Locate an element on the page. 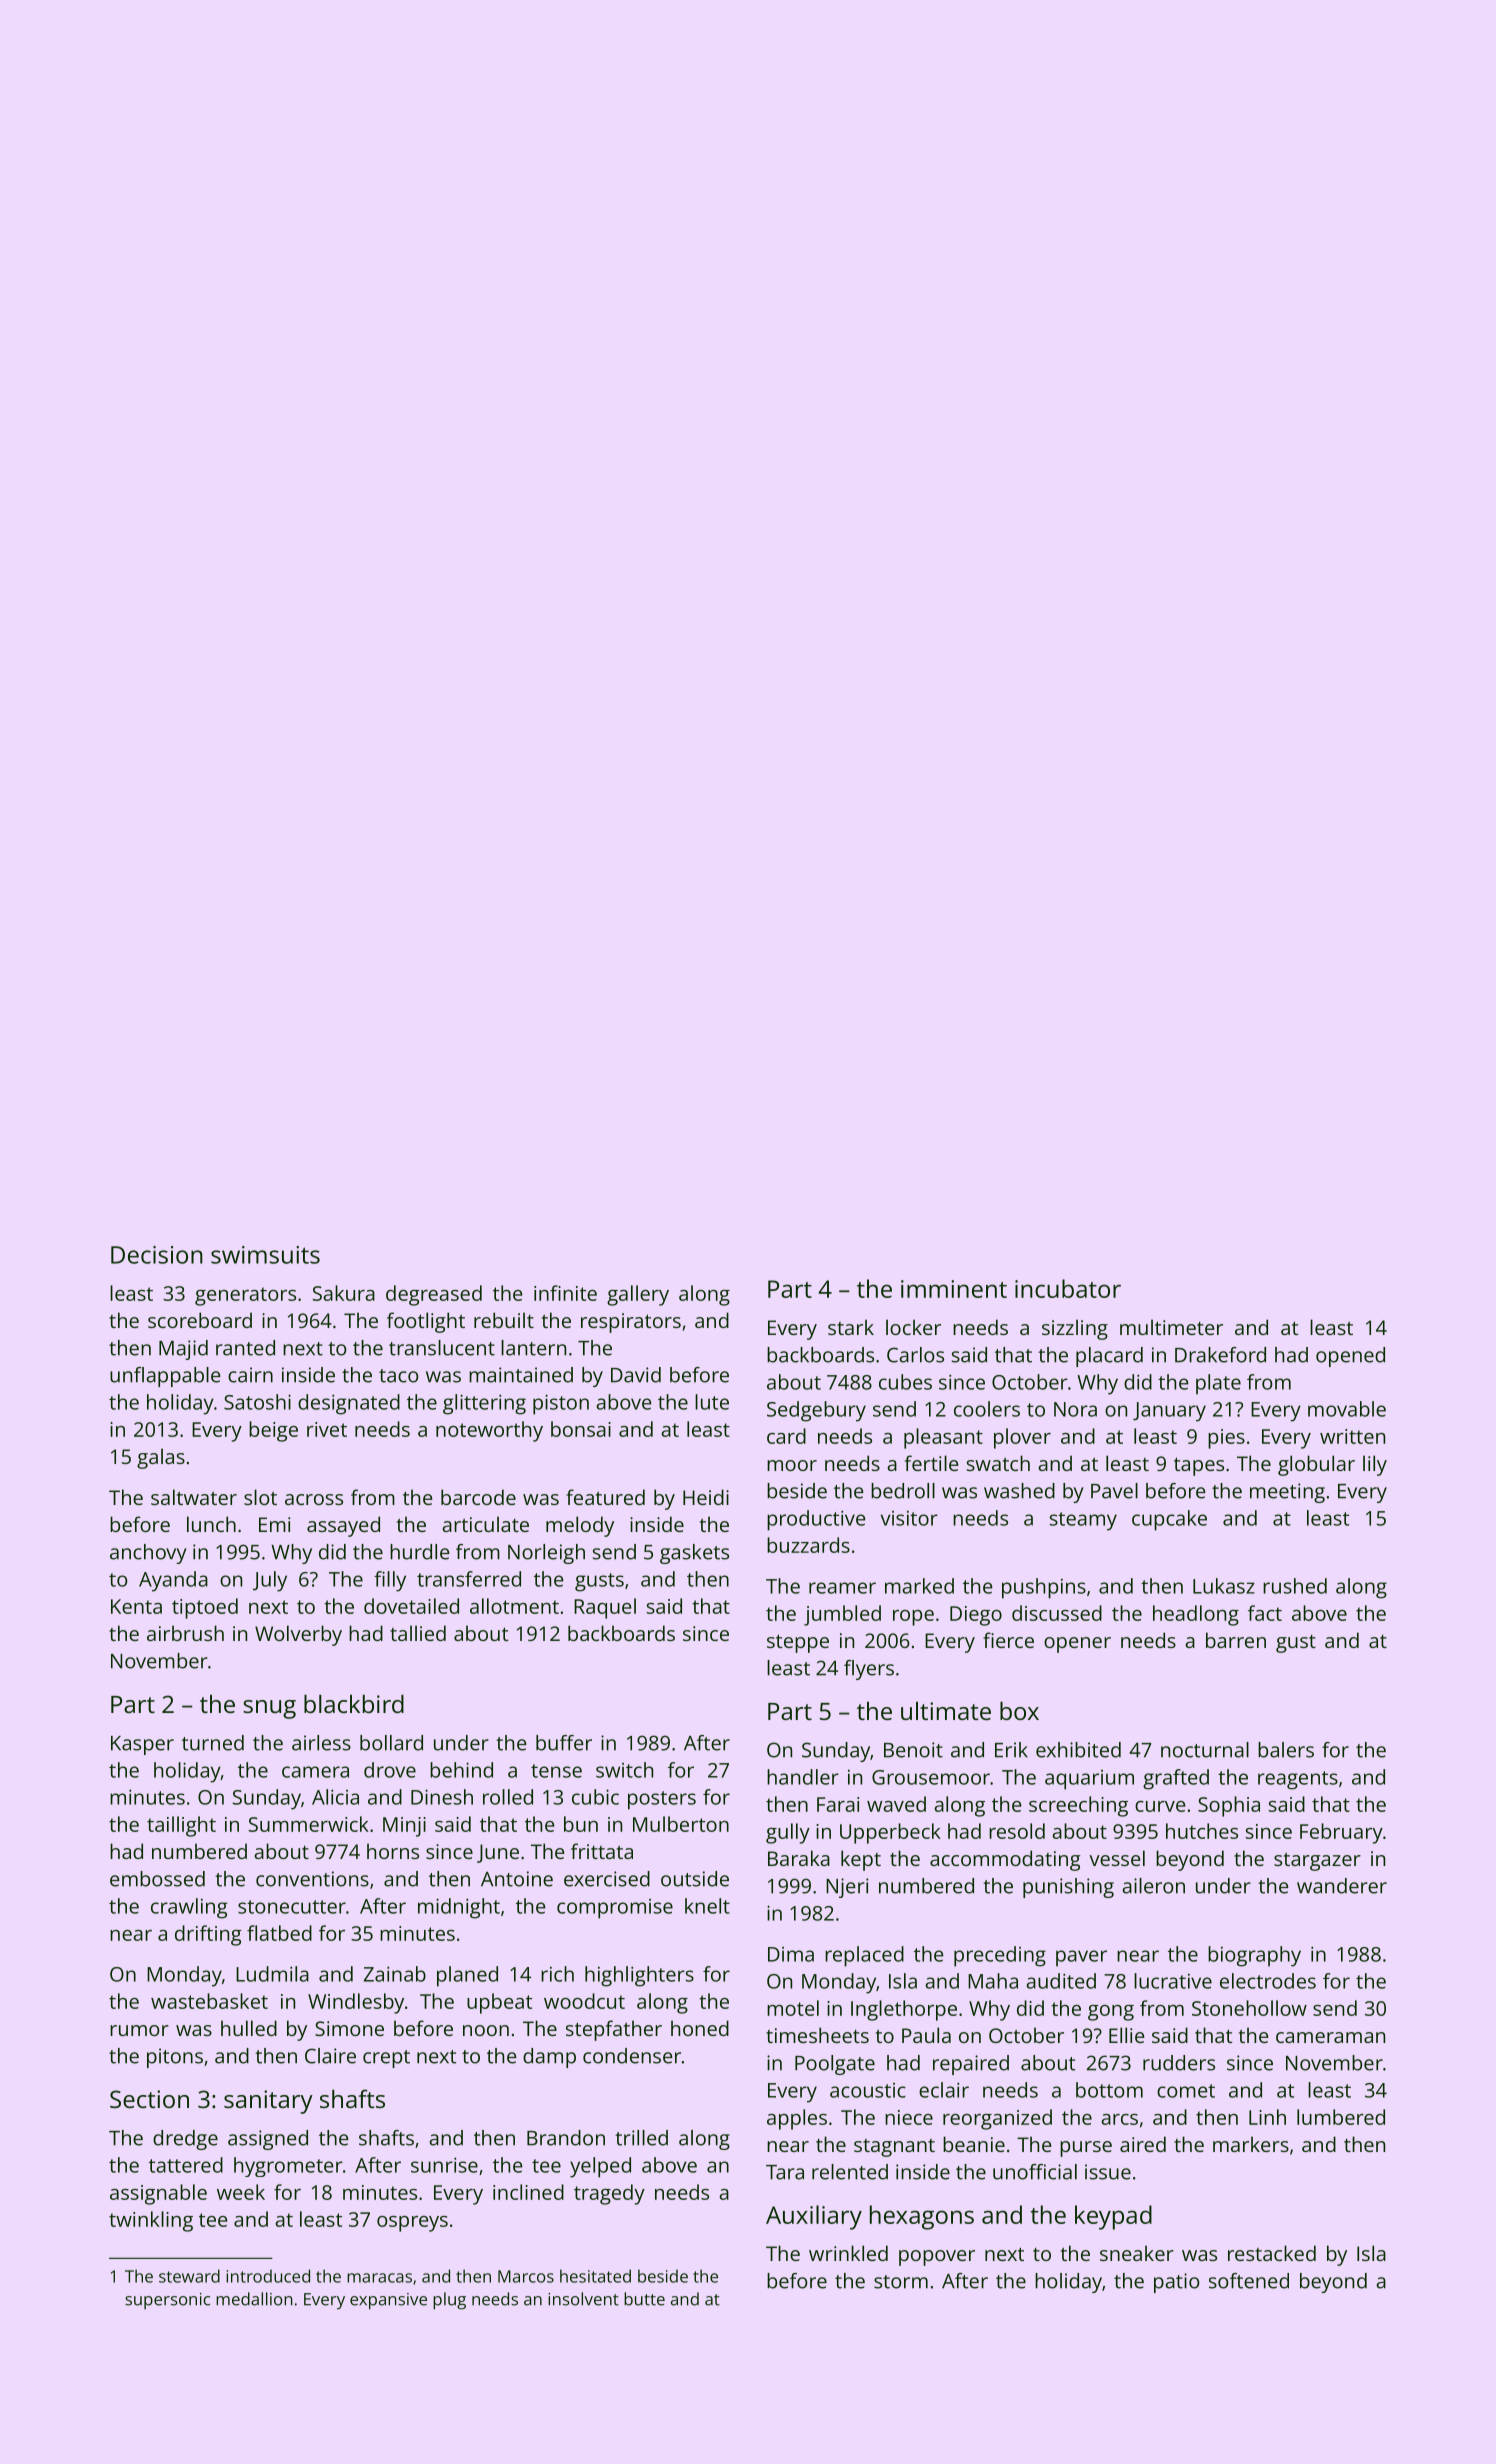 This document has height=2464, width=1496. gallery is located at coordinates (638, 1295).
